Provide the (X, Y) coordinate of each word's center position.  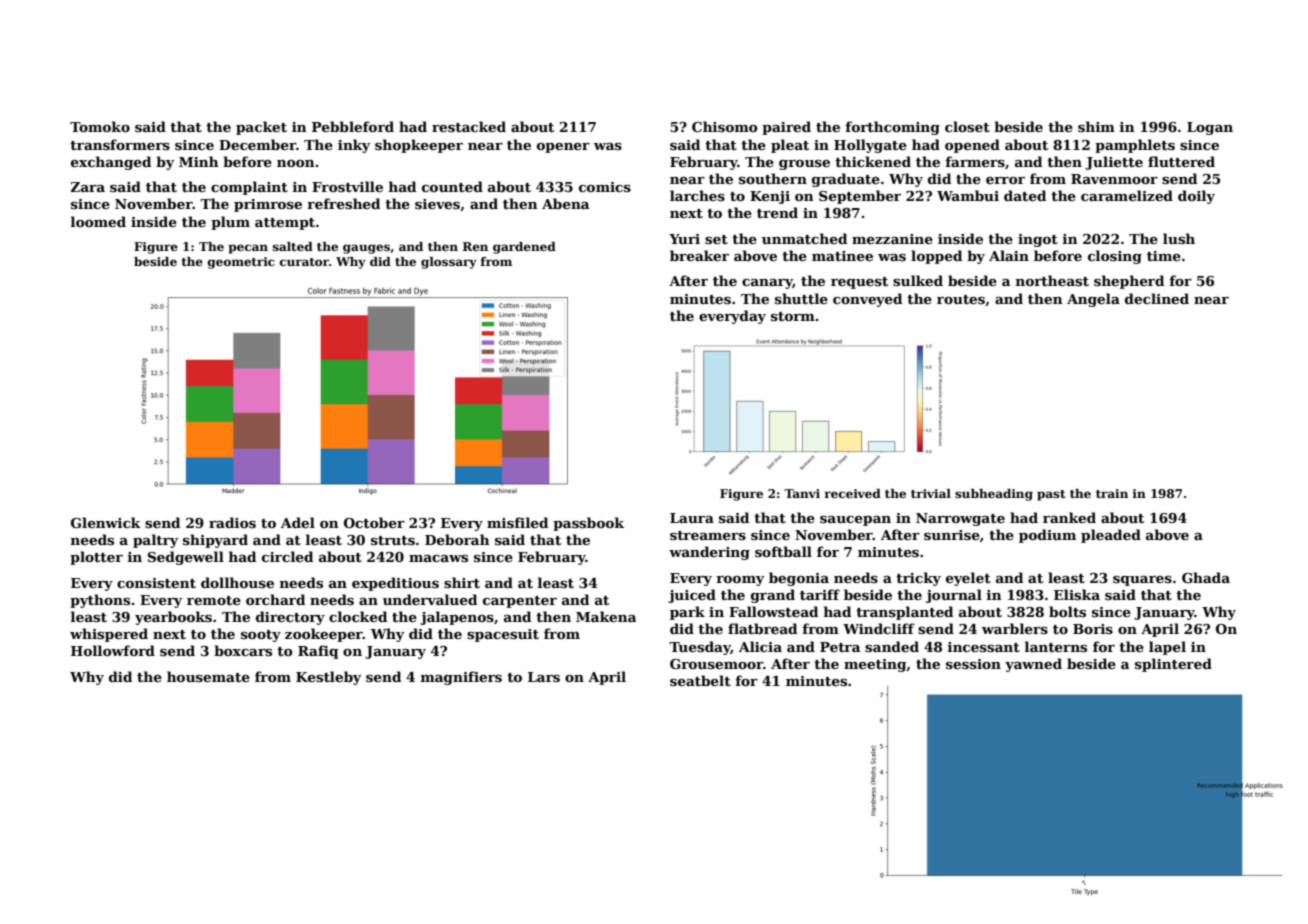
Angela (1093, 300)
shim (1096, 126)
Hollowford (113, 650)
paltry (156, 541)
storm (793, 316)
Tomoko (100, 126)
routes (961, 299)
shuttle (801, 298)
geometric (241, 263)
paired (786, 128)
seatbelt (700, 680)
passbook (588, 524)
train (1112, 493)
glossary (449, 263)
